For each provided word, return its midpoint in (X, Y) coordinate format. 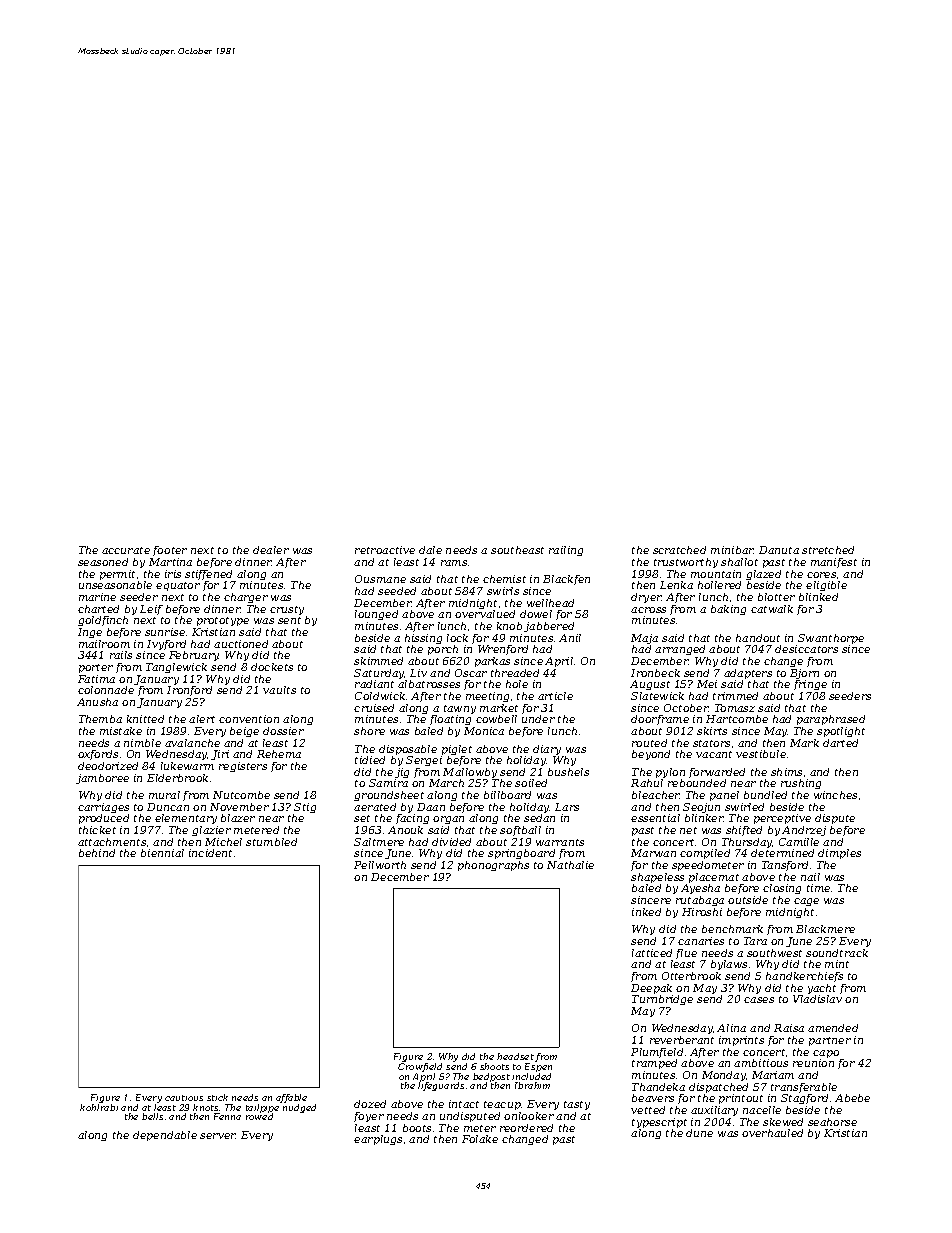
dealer (271, 550)
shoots (494, 1066)
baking (728, 610)
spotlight (841, 732)
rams (454, 563)
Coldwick (380, 696)
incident (210, 853)
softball (520, 831)
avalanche (192, 743)
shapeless (657, 878)
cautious (184, 1098)
